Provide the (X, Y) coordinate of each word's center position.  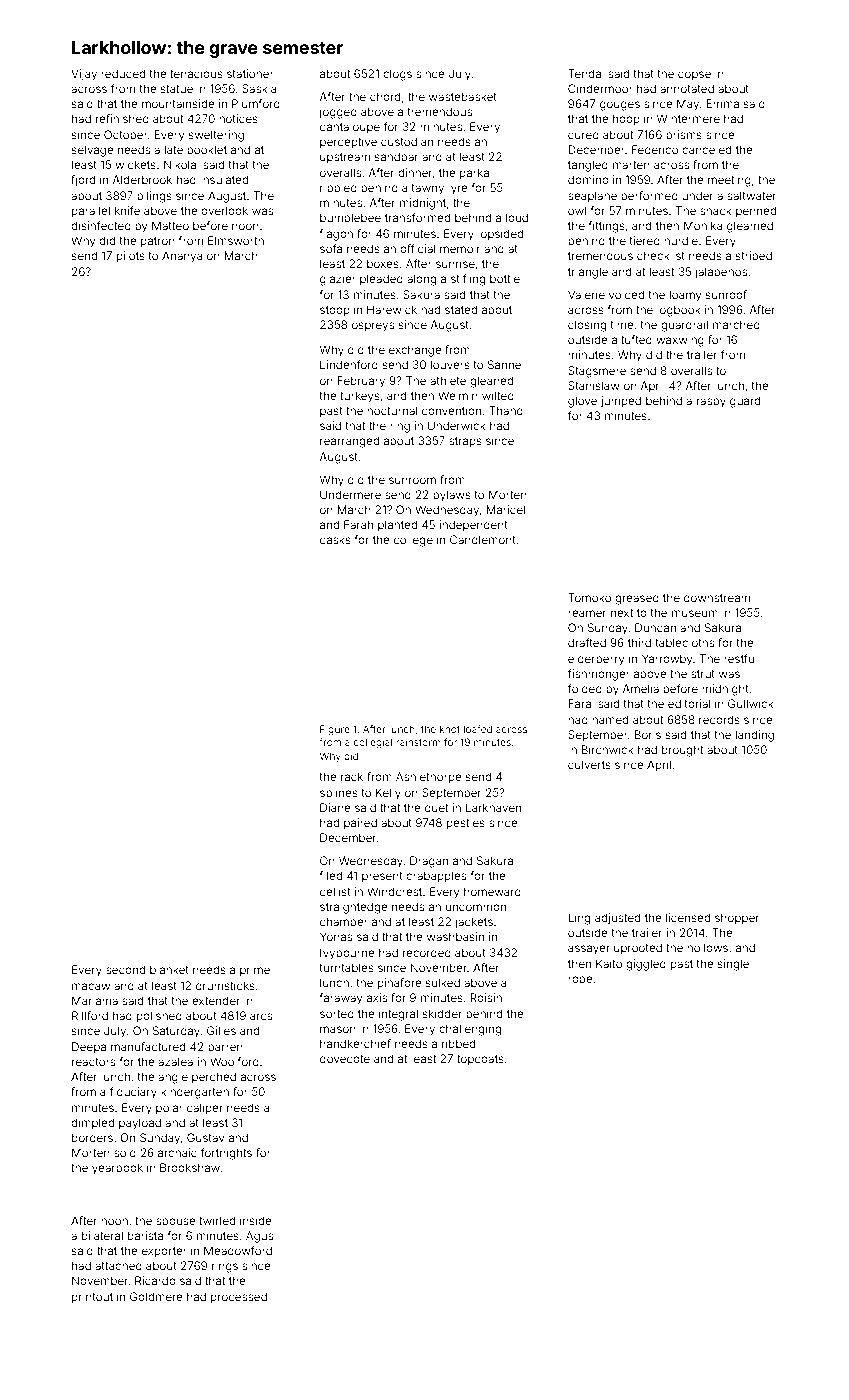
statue (177, 89)
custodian (407, 141)
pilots (131, 257)
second (125, 969)
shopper (737, 919)
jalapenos (721, 273)
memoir (460, 248)
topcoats (480, 1060)
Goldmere (156, 1296)
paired (360, 824)
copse (694, 76)
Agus (259, 1237)
